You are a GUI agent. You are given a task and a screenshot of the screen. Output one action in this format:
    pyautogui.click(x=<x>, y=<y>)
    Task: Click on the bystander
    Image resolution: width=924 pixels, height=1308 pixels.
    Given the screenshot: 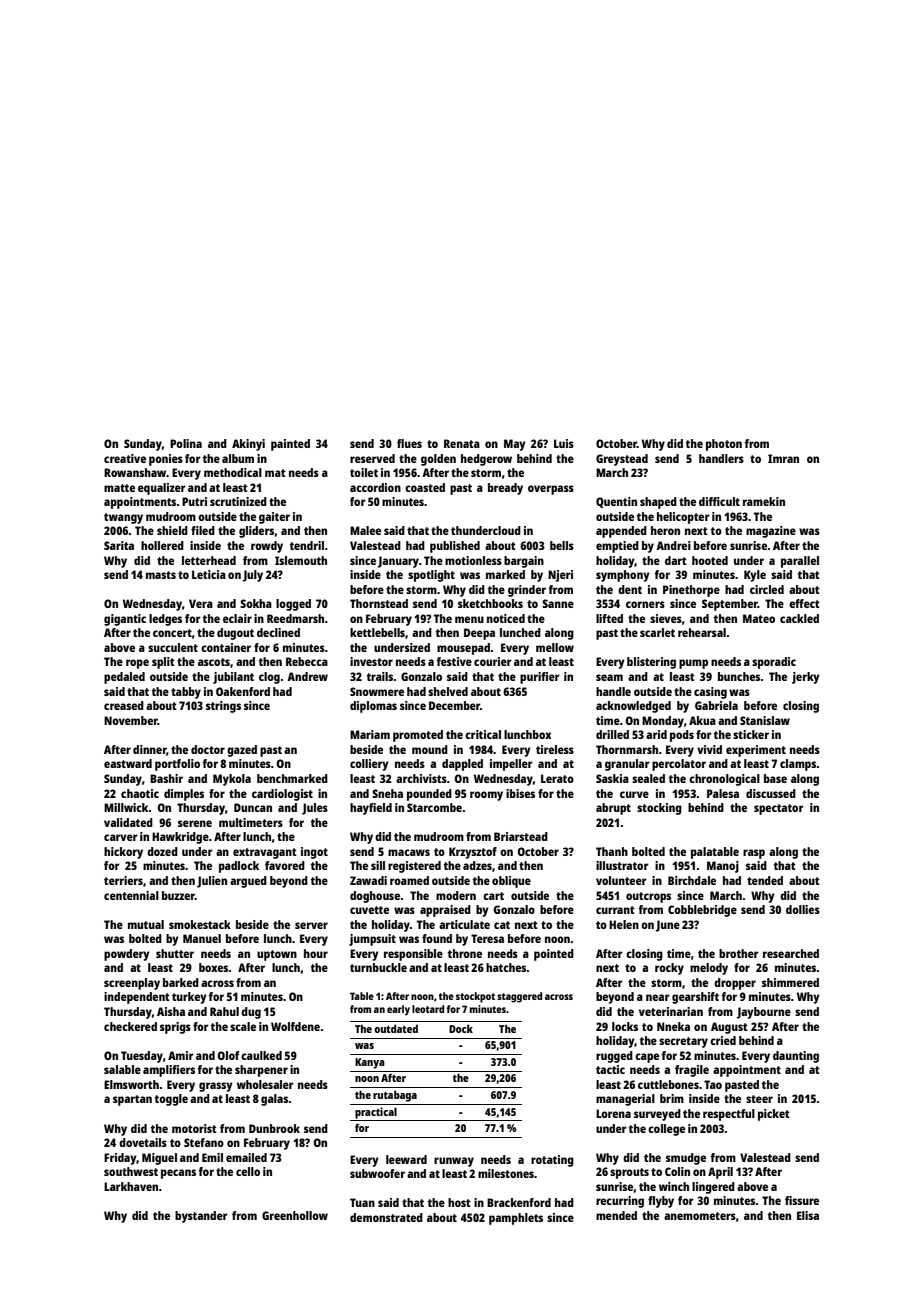 What is the action you would take?
    pyautogui.click(x=201, y=1217)
